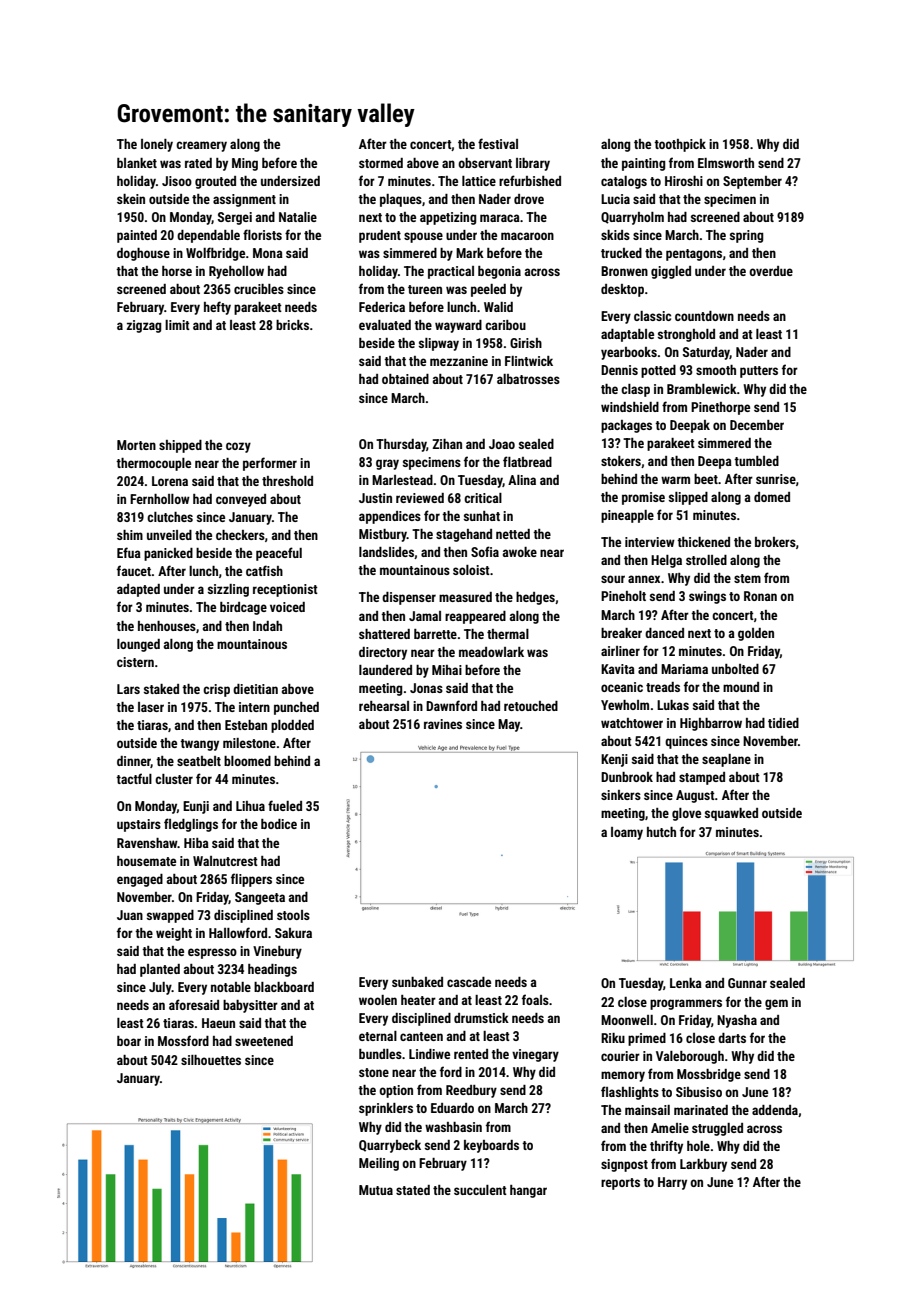 This screenshot has height=1308, width=924. I want to click on bundles, so click(380, 1054).
